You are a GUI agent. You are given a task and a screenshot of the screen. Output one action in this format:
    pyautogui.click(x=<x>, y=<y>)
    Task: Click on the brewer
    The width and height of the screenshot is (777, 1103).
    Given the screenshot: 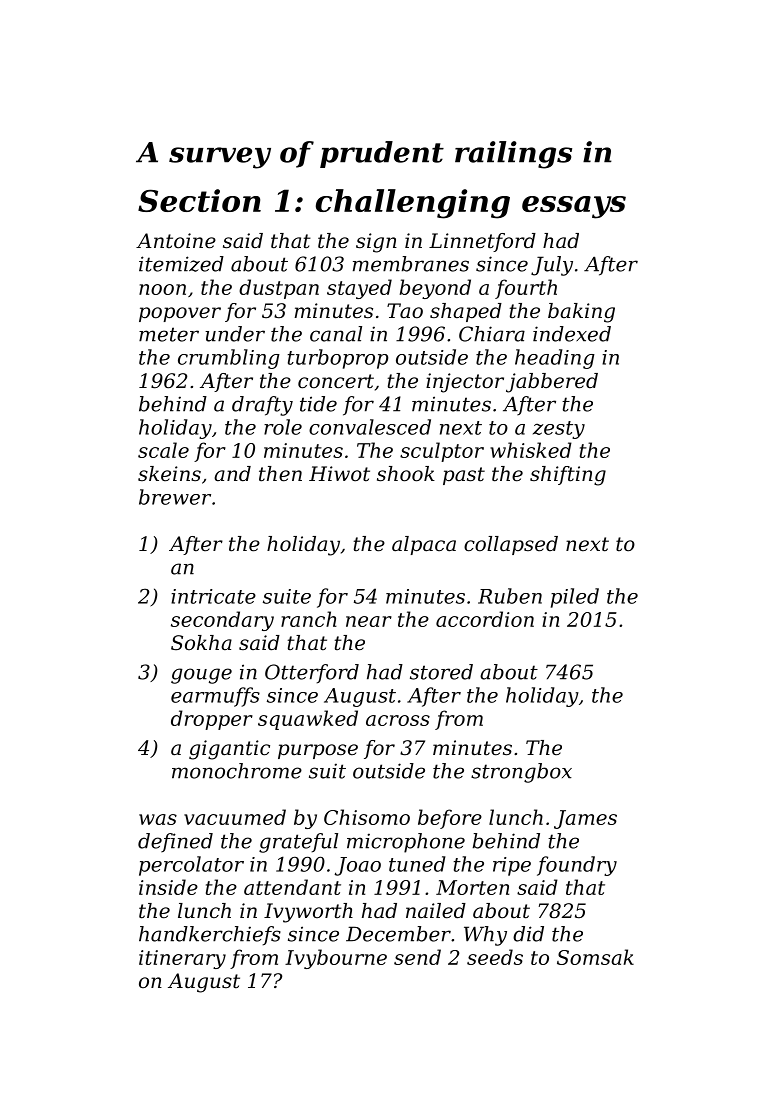 What is the action you would take?
    pyautogui.click(x=175, y=497)
